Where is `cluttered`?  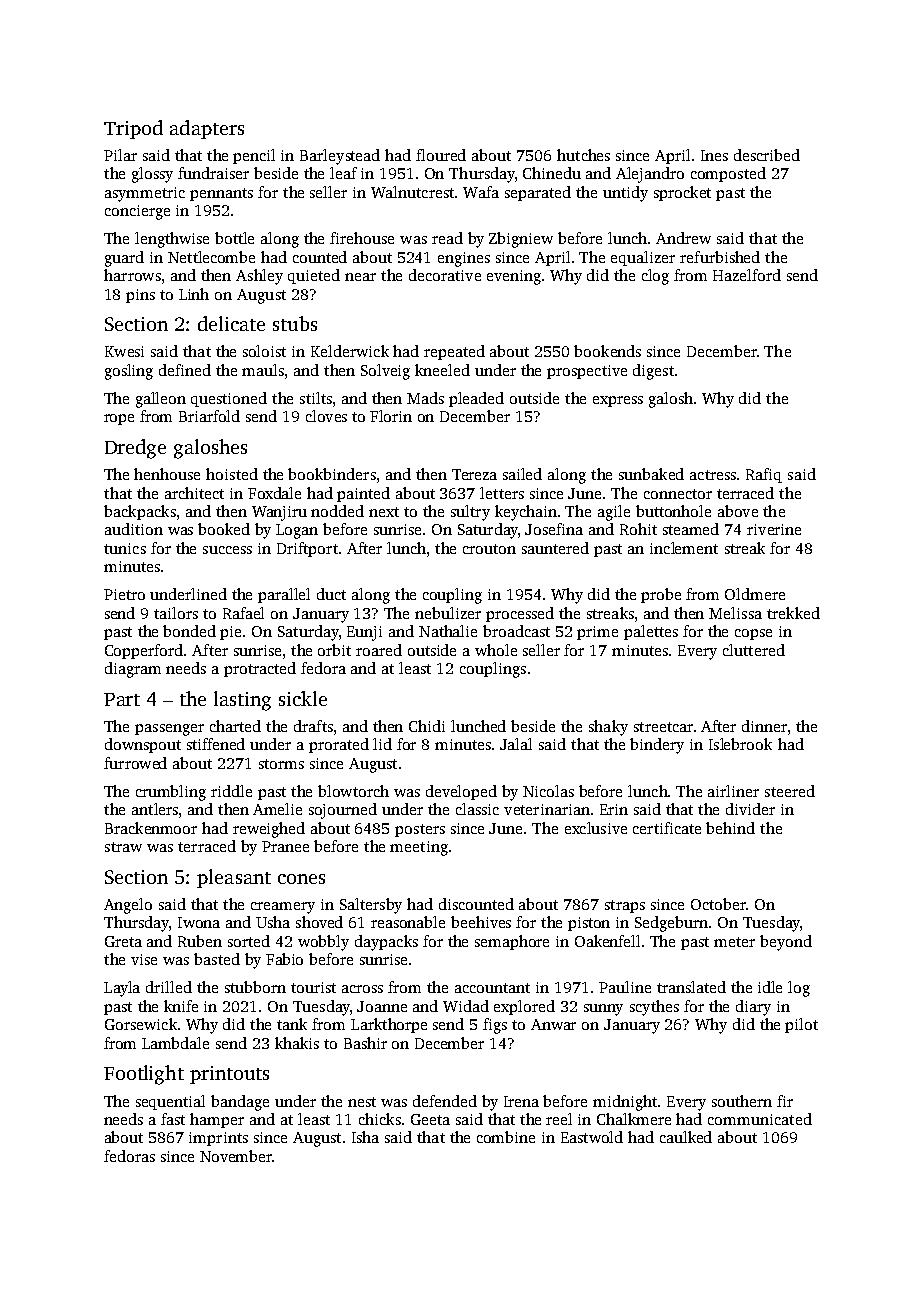 cluttered is located at coordinates (754, 650).
